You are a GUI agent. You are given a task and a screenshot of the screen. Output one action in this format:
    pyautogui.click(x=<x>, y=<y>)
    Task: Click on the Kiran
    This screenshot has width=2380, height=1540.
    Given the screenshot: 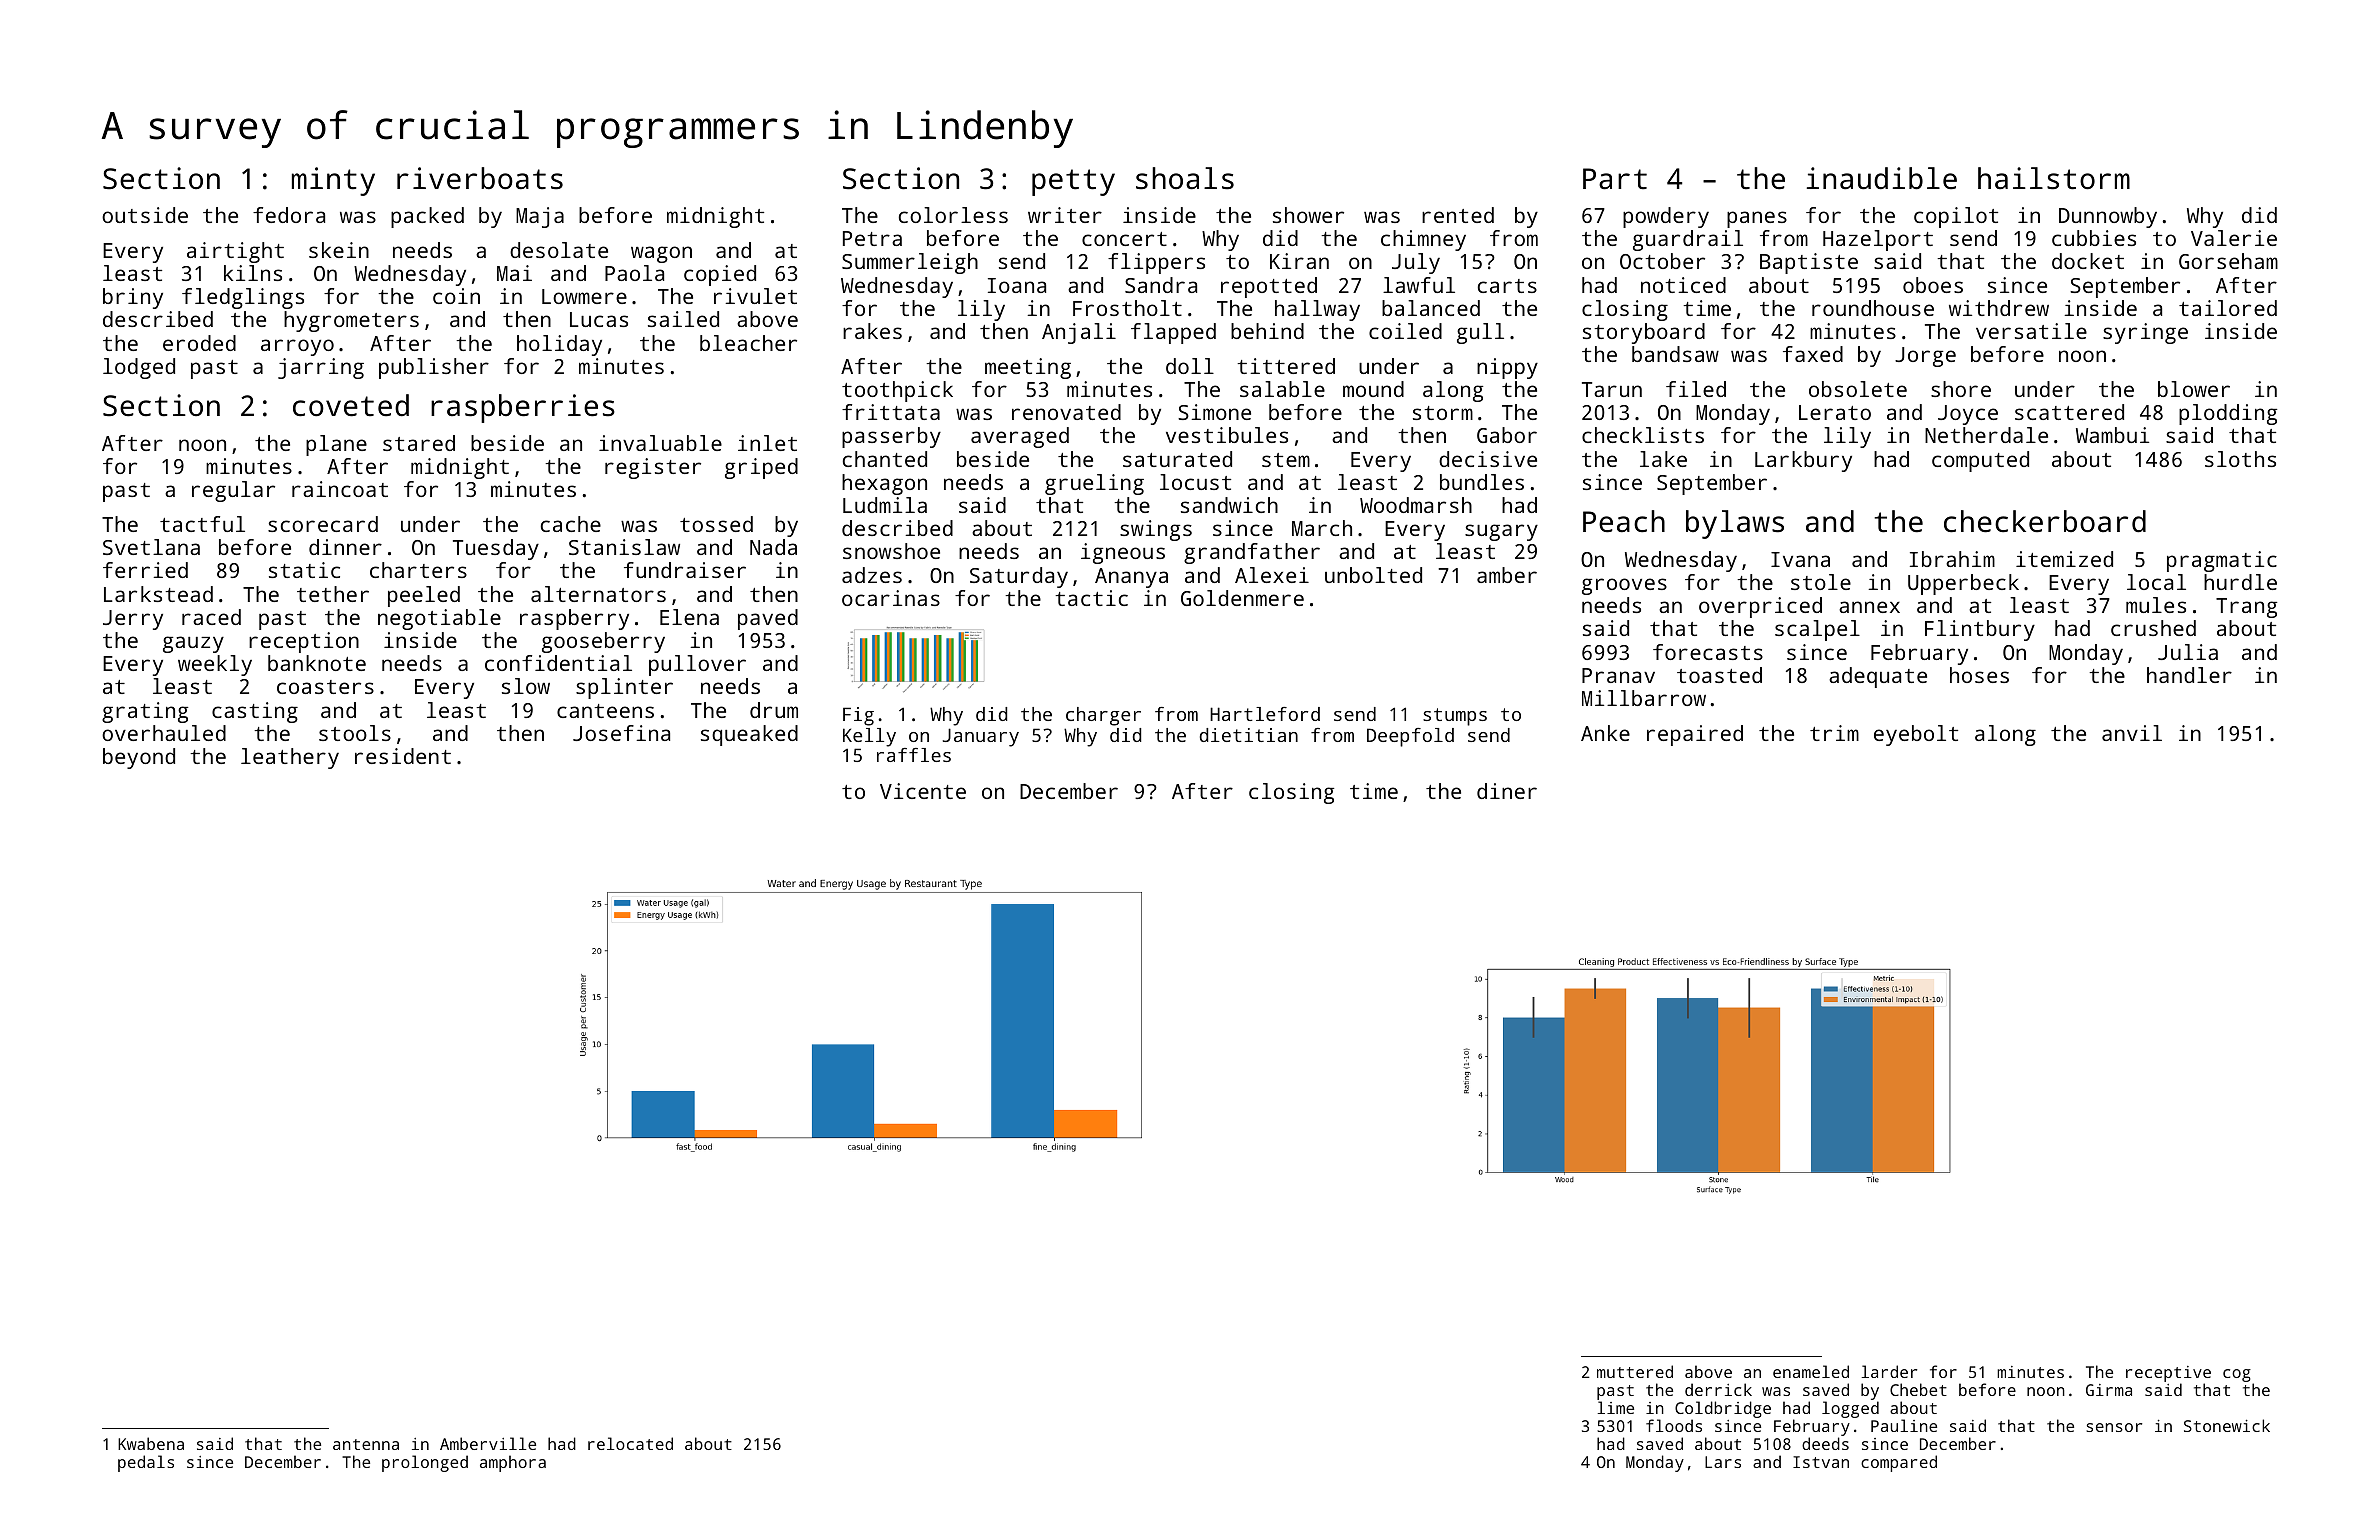 What is the action you would take?
    pyautogui.click(x=1299, y=261)
